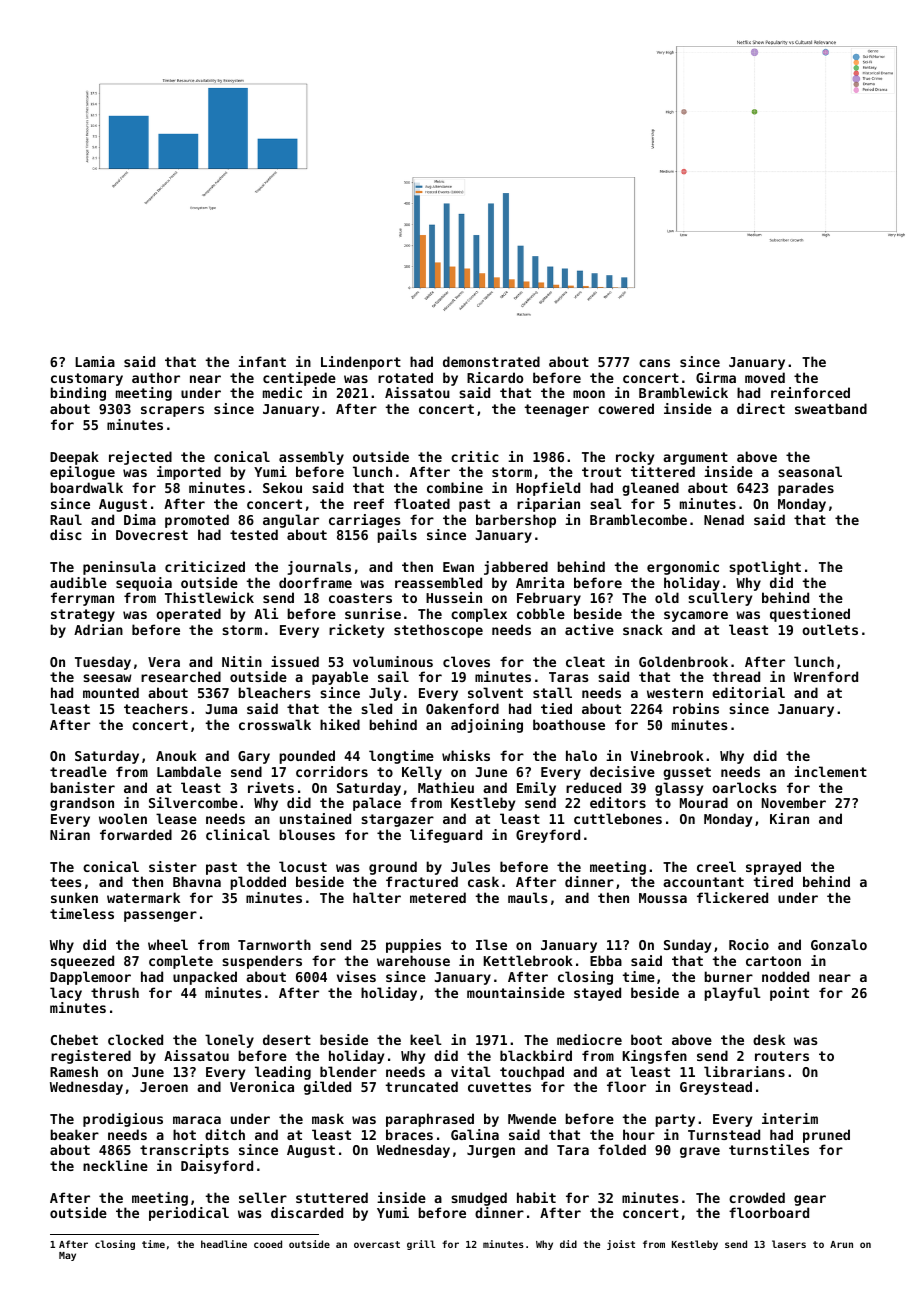  What do you see at coordinates (765, 377) in the screenshot?
I see `moved` at bounding box center [765, 377].
